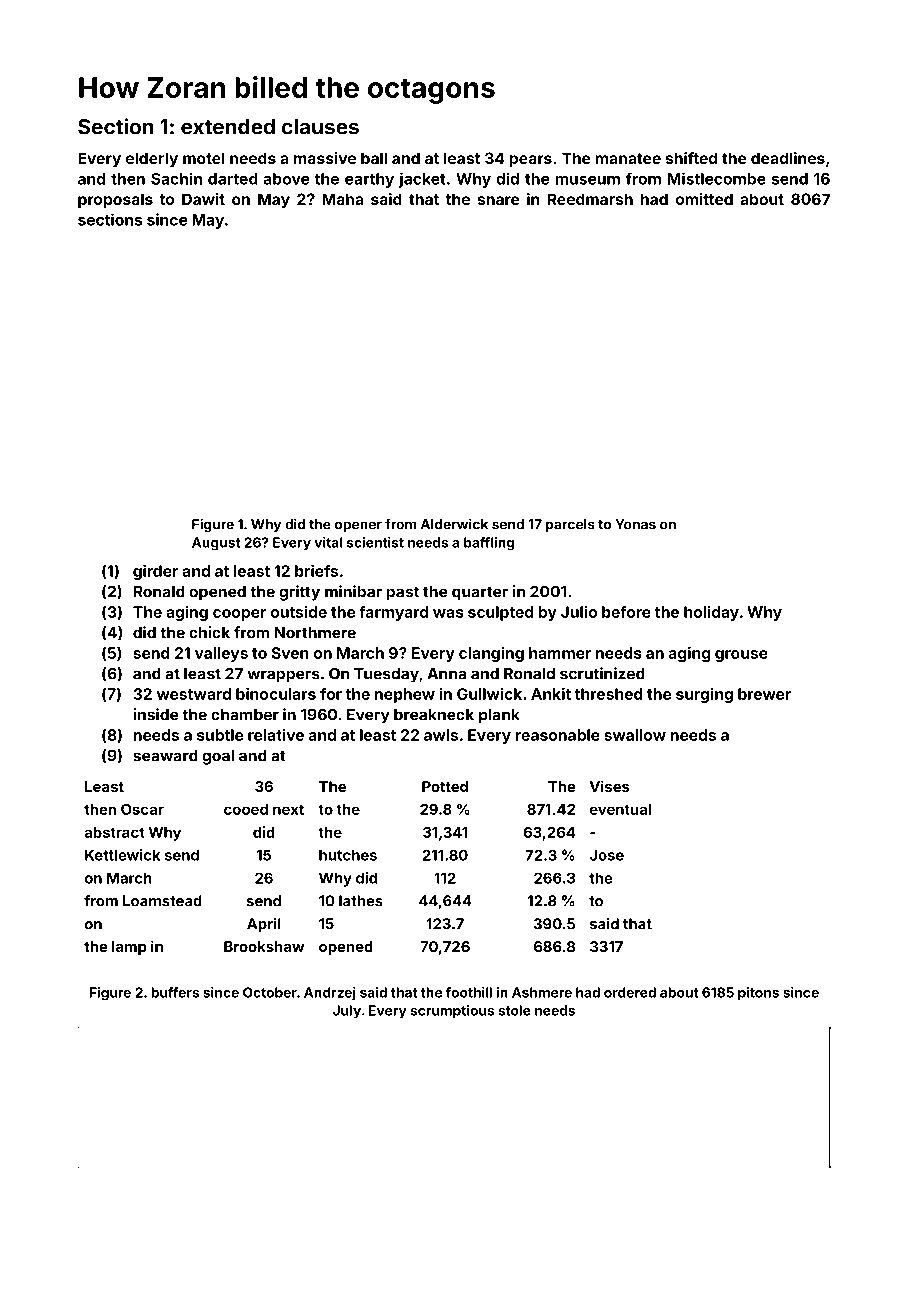 The width and height of the screenshot is (908, 1316). I want to click on earthy, so click(369, 180).
